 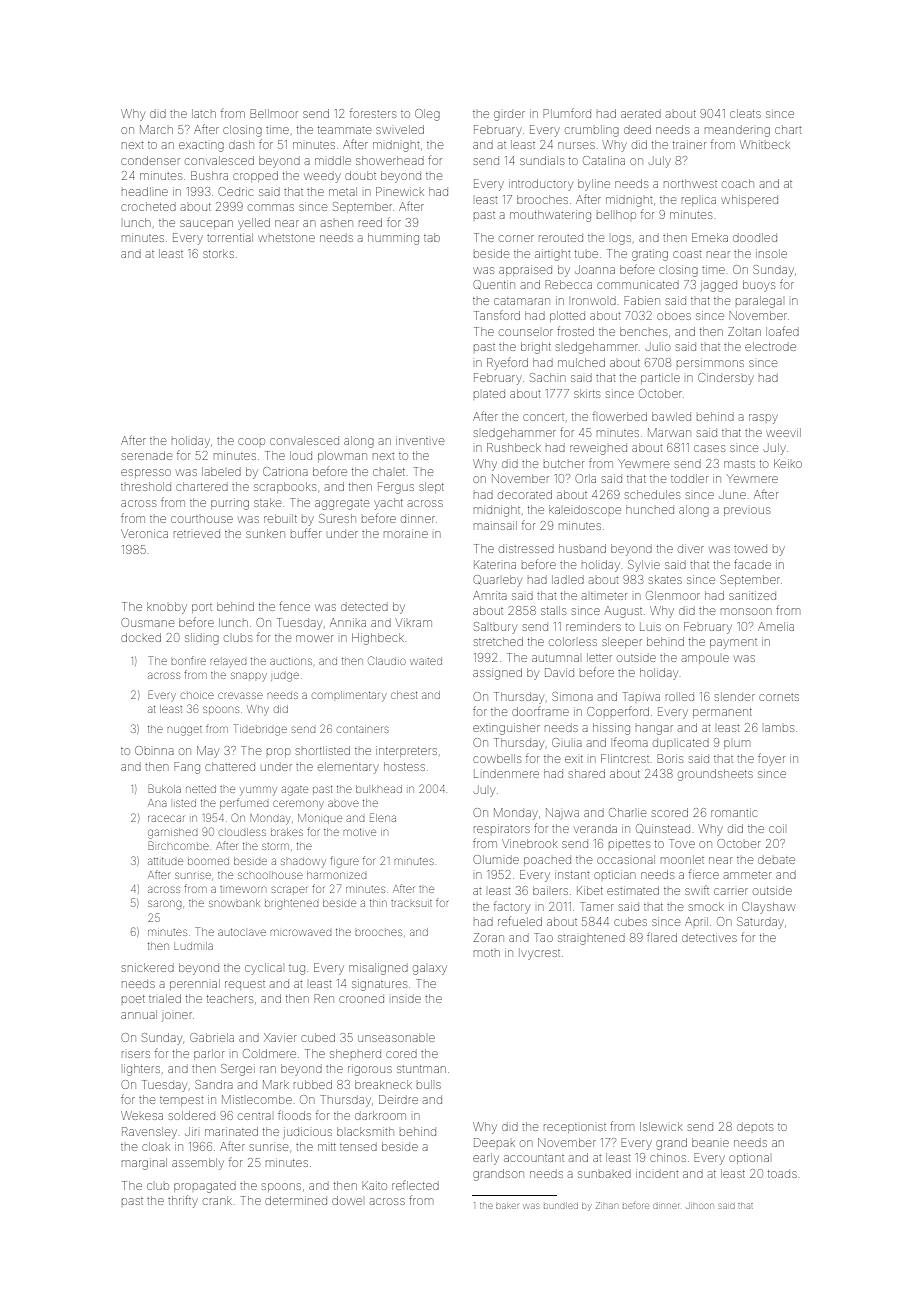 What do you see at coordinates (710, 237) in the page?
I see `Emeka` at bounding box center [710, 237].
